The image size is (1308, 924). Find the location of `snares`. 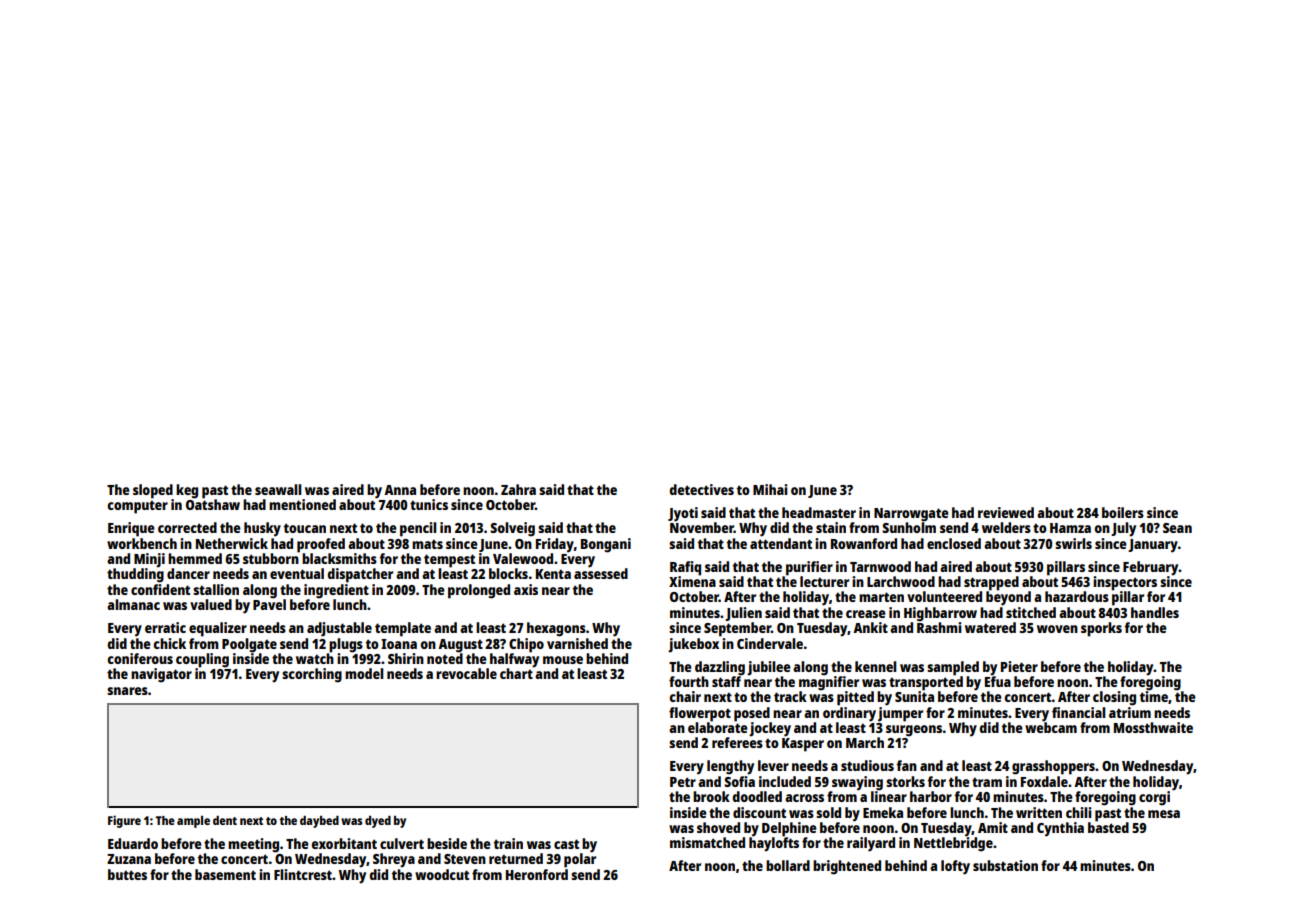

snares is located at coordinates (127, 691).
